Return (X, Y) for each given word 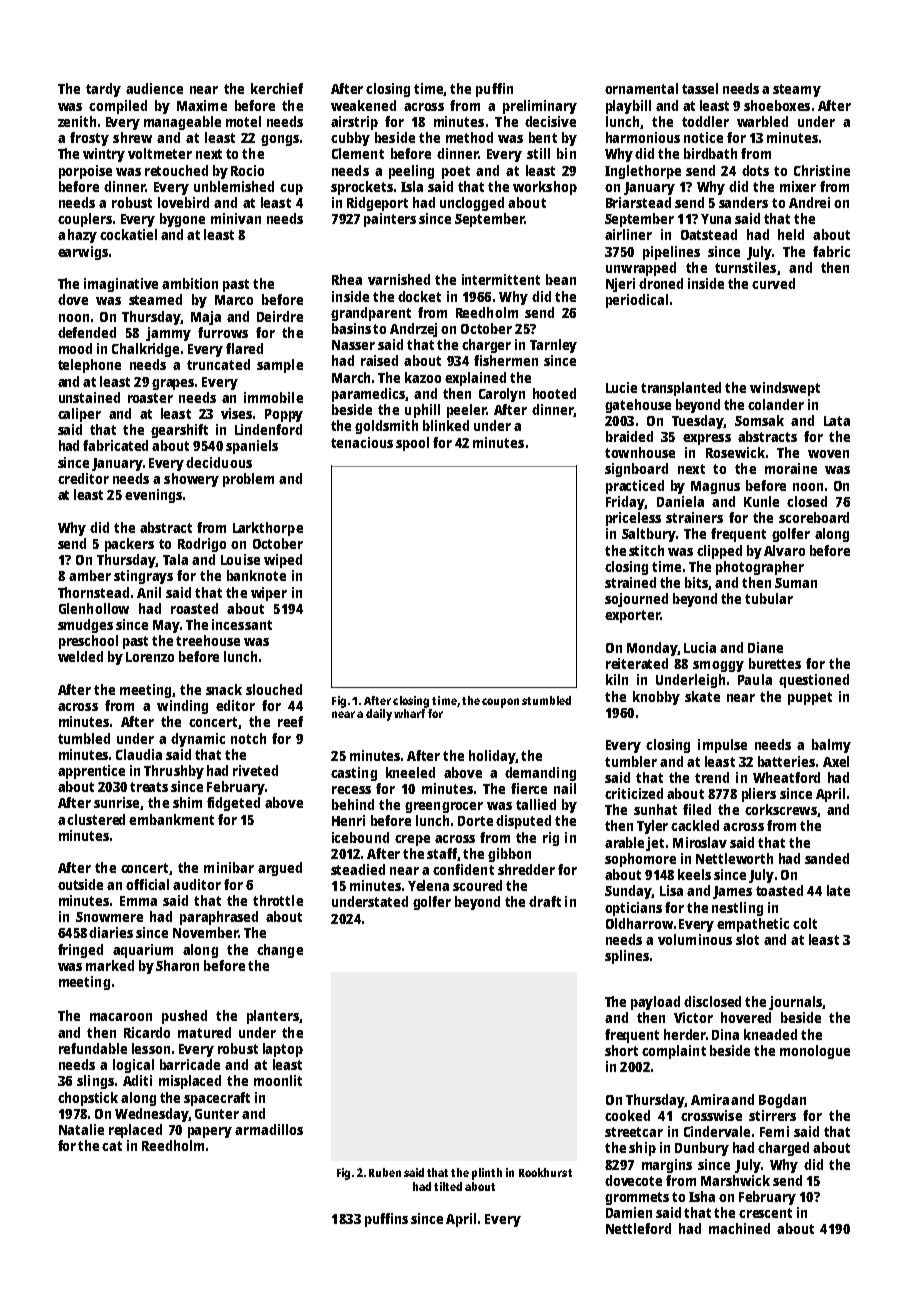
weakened (363, 105)
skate (702, 696)
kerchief (277, 88)
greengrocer (444, 807)
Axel (836, 761)
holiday (492, 757)
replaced (135, 1131)
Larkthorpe (268, 529)
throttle (278, 900)
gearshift (179, 431)
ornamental (641, 88)
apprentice (91, 772)
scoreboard (814, 517)
